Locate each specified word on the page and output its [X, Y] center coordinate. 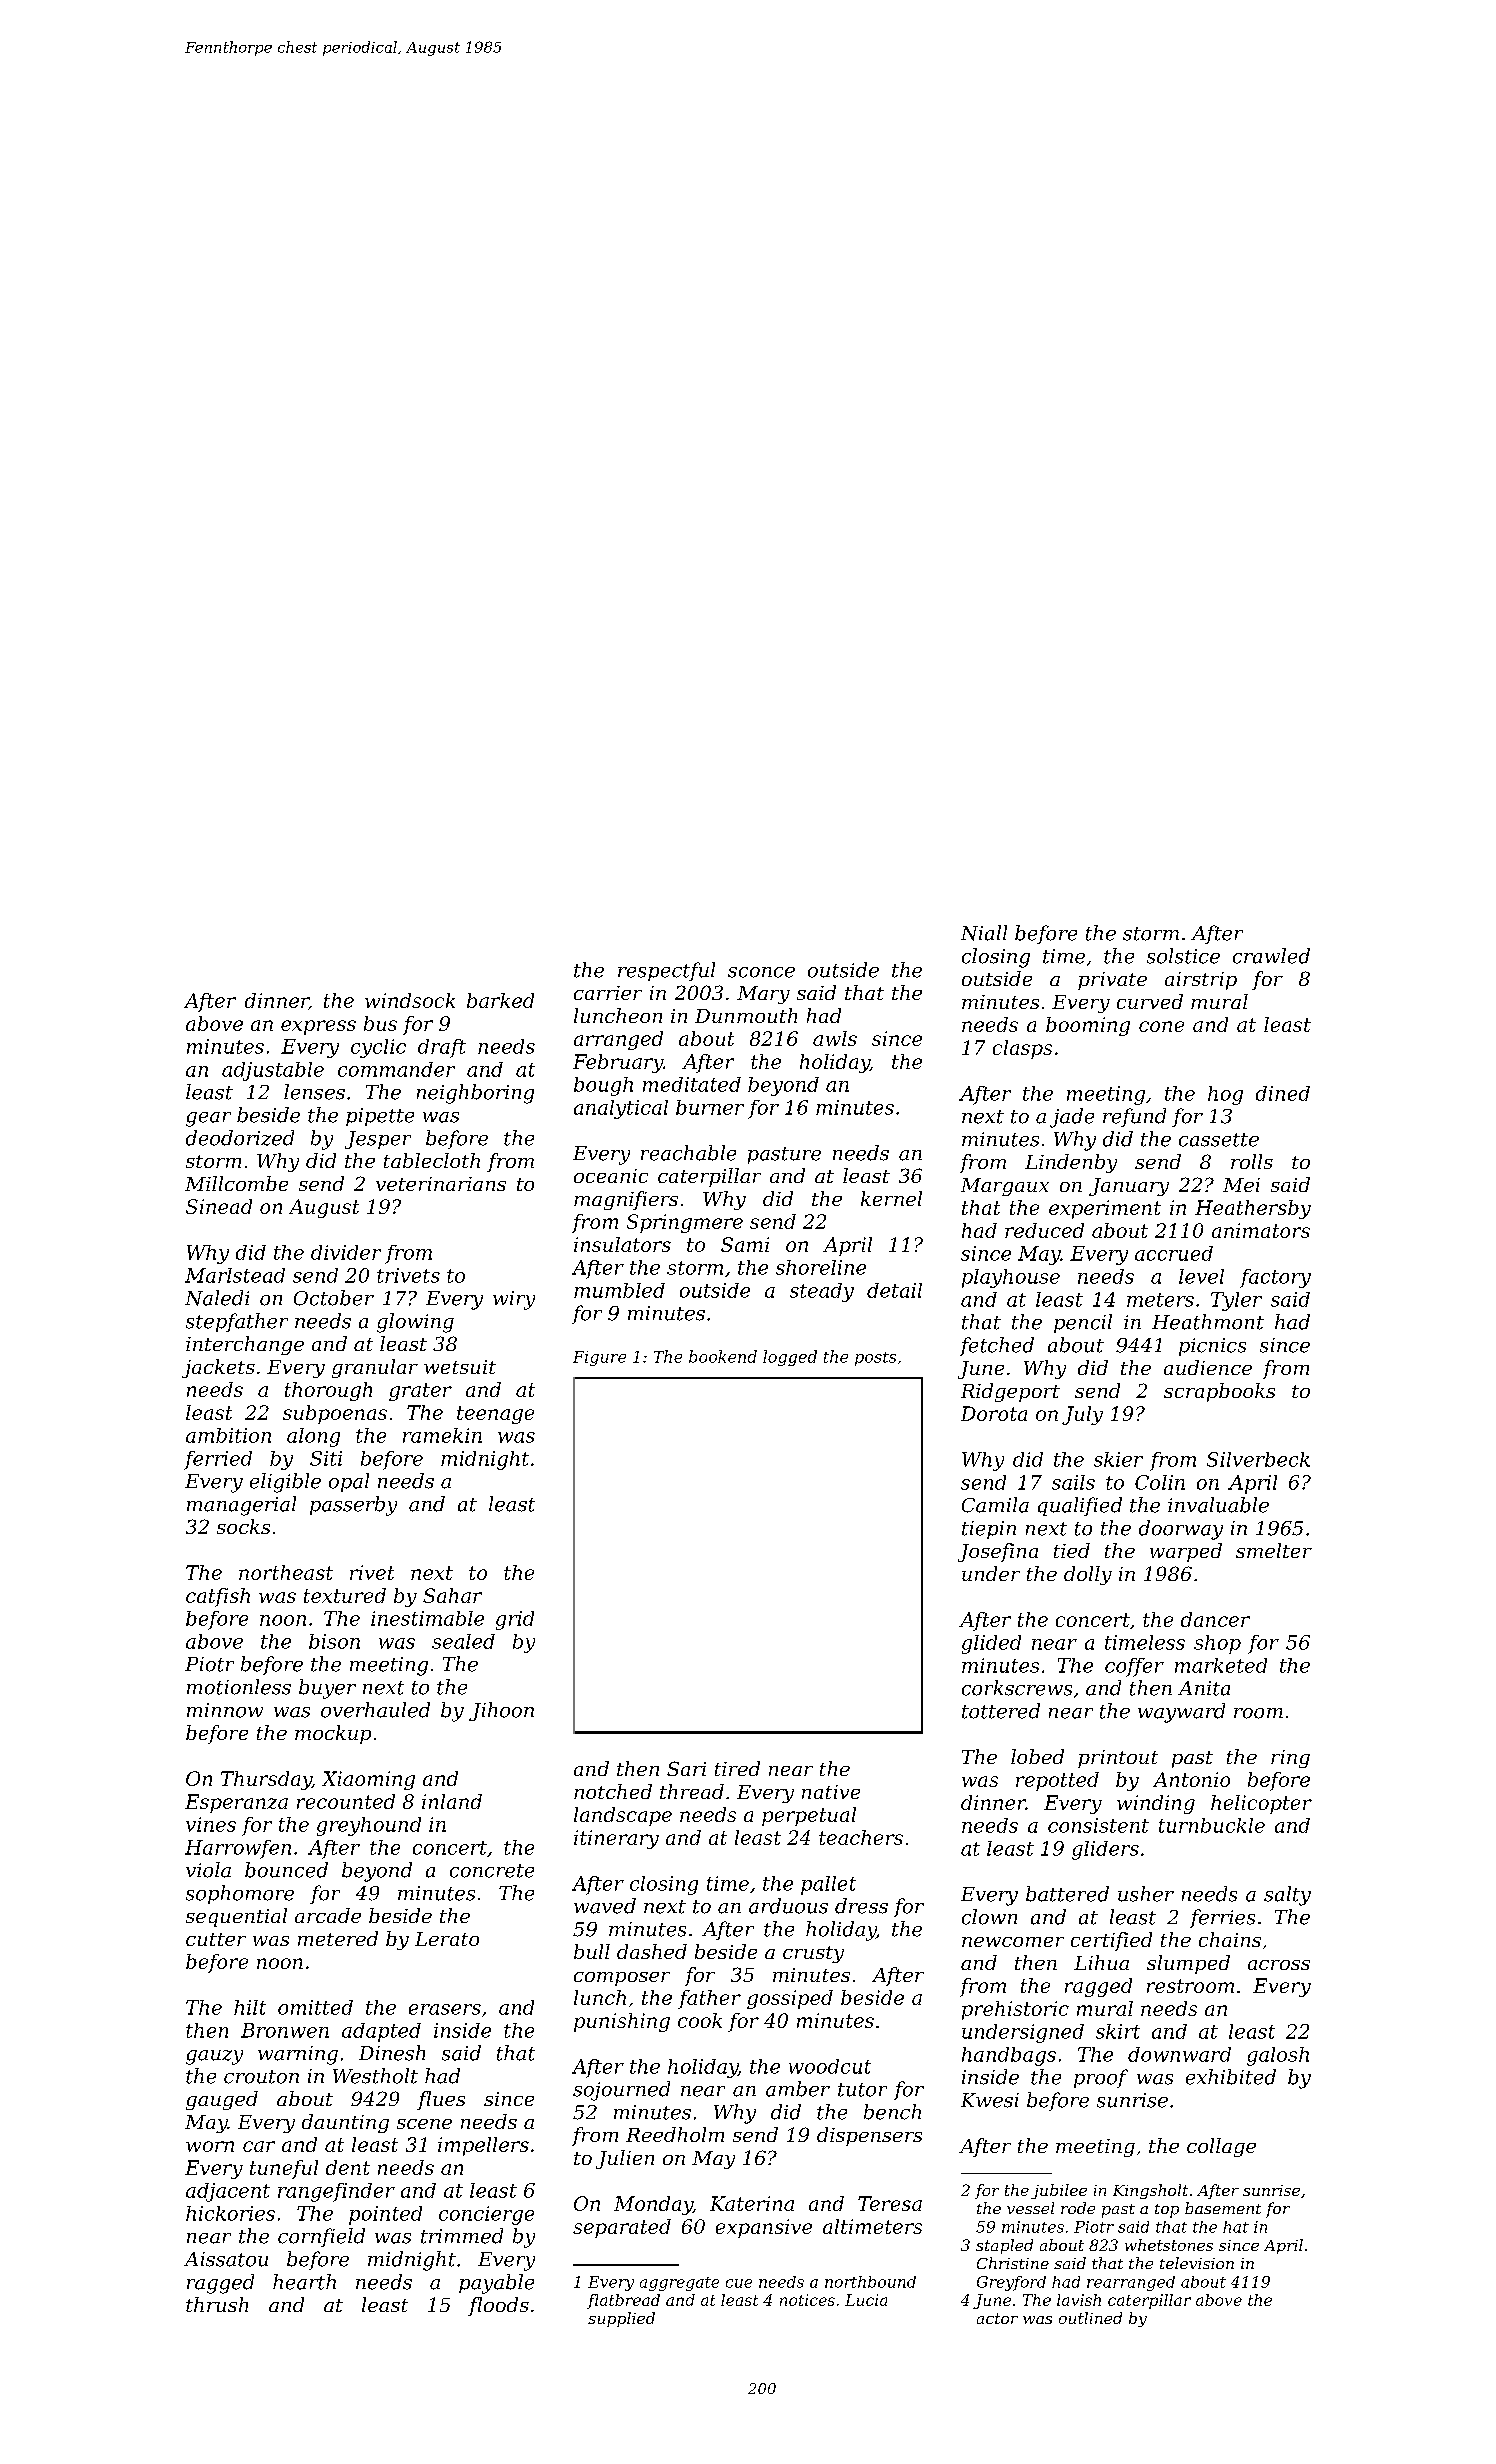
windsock [410, 1000]
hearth [304, 2282]
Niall [984, 933]
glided [991, 1644]
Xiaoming [368, 1780]
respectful [666, 971]
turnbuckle [1212, 1825]
